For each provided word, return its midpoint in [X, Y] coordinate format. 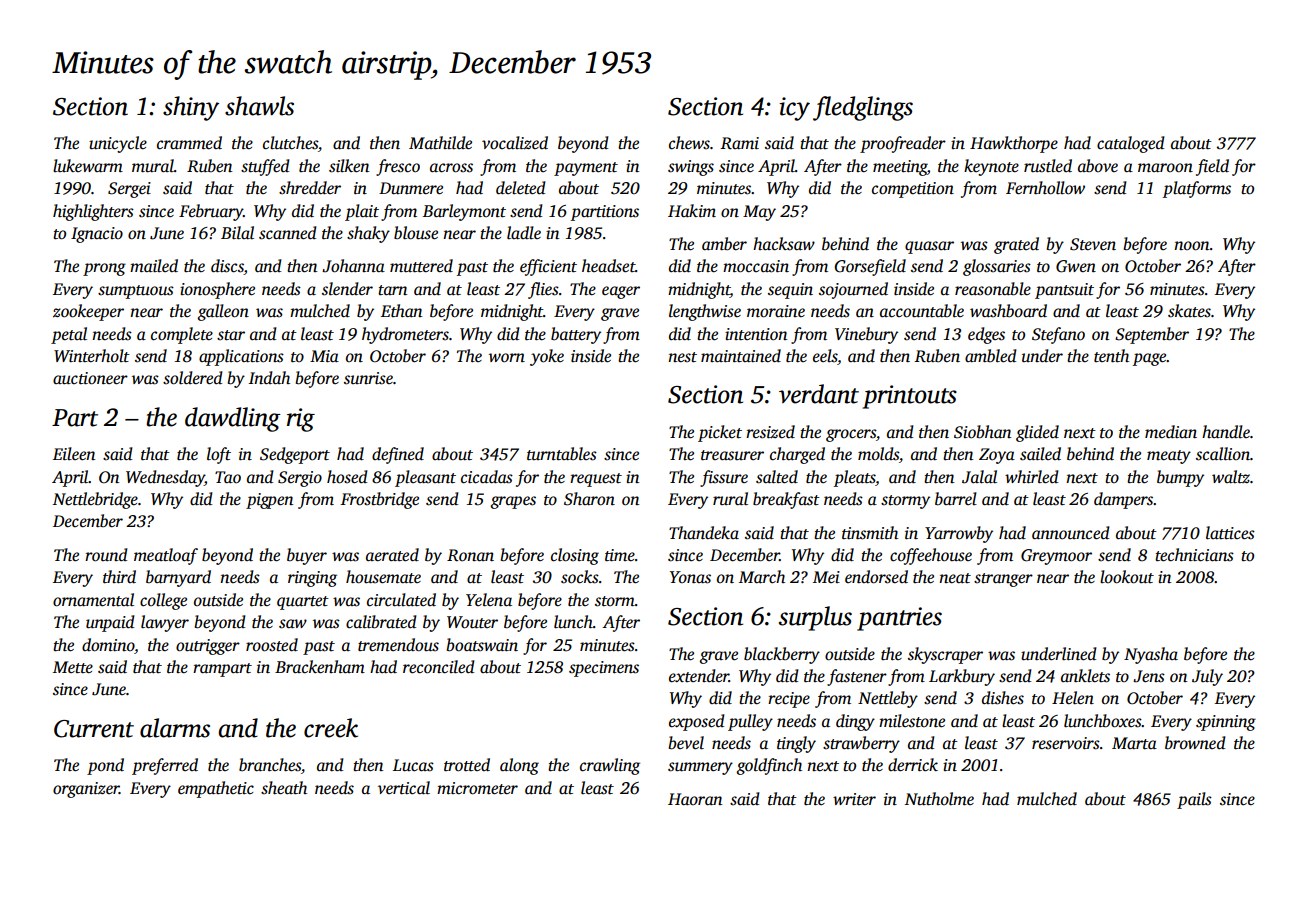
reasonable [993, 289]
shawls [259, 106]
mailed [154, 265]
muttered [421, 266]
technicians [1194, 555]
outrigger [208, 647]
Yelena [489, 600]
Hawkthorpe [1014, 144]
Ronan [470, 555]
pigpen [269, 501]
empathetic [216, 789]
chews [689, 143]
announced [1071, 533]
